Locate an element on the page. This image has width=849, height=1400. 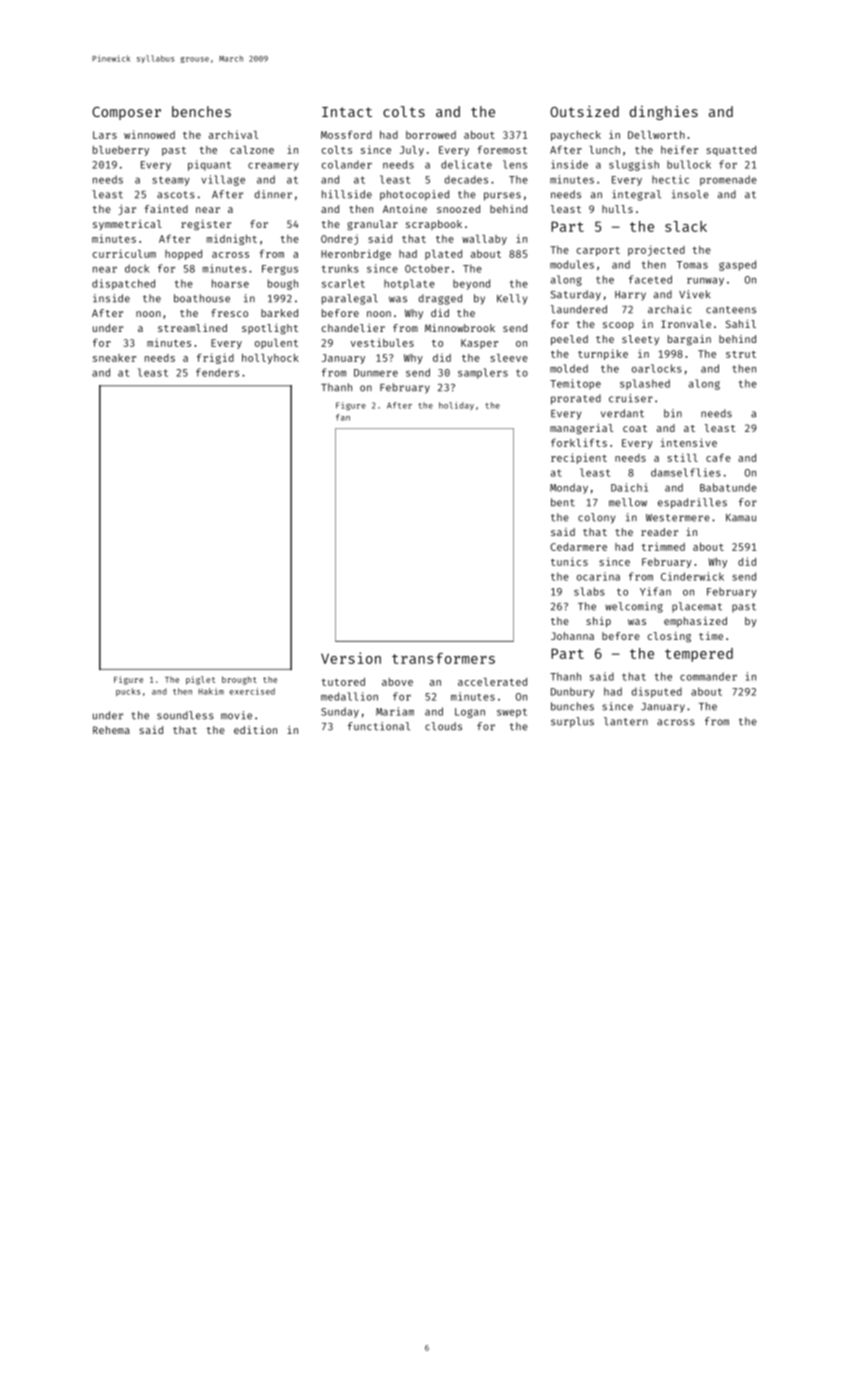
granular is located at coordinates (372, 225).
